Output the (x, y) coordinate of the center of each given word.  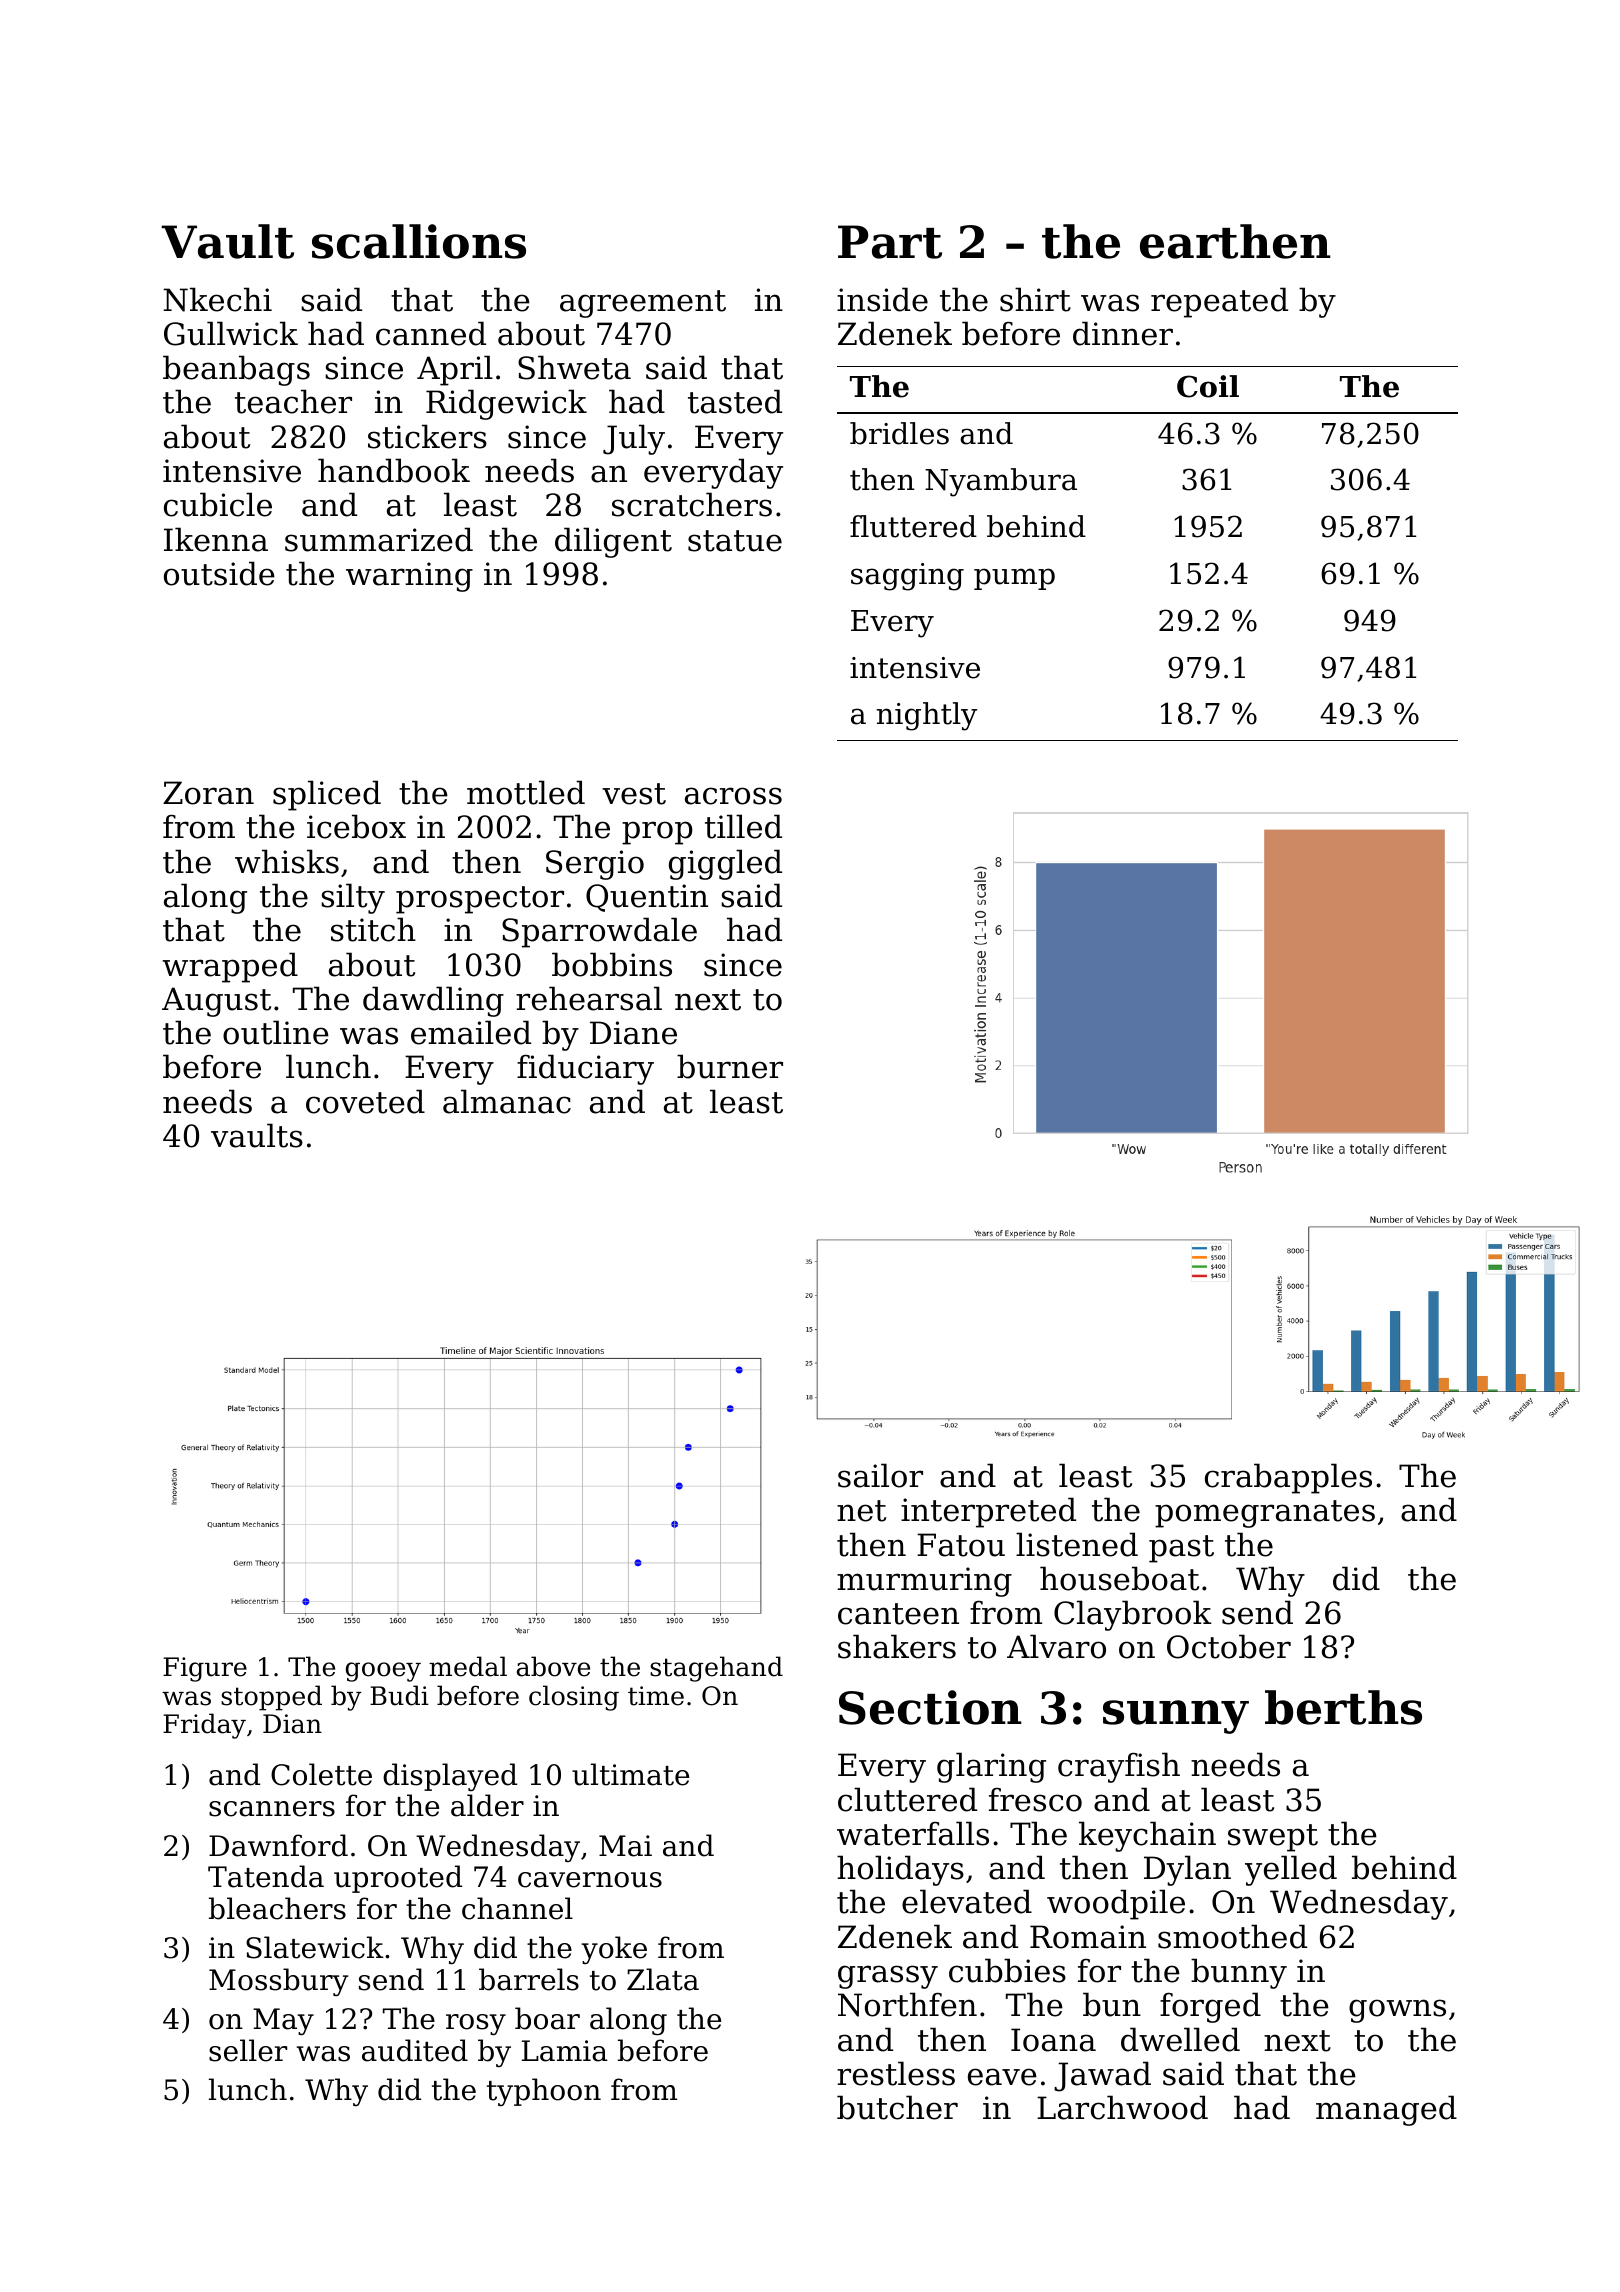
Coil (1208, 386)
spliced (327, 795)
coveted (365, 1101)
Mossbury (279, 1982)
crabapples (1288, 1478)
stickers (427, 436)
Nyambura (1001, 482)
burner (730, 1066)
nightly (927, 716)
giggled (725, 864)
